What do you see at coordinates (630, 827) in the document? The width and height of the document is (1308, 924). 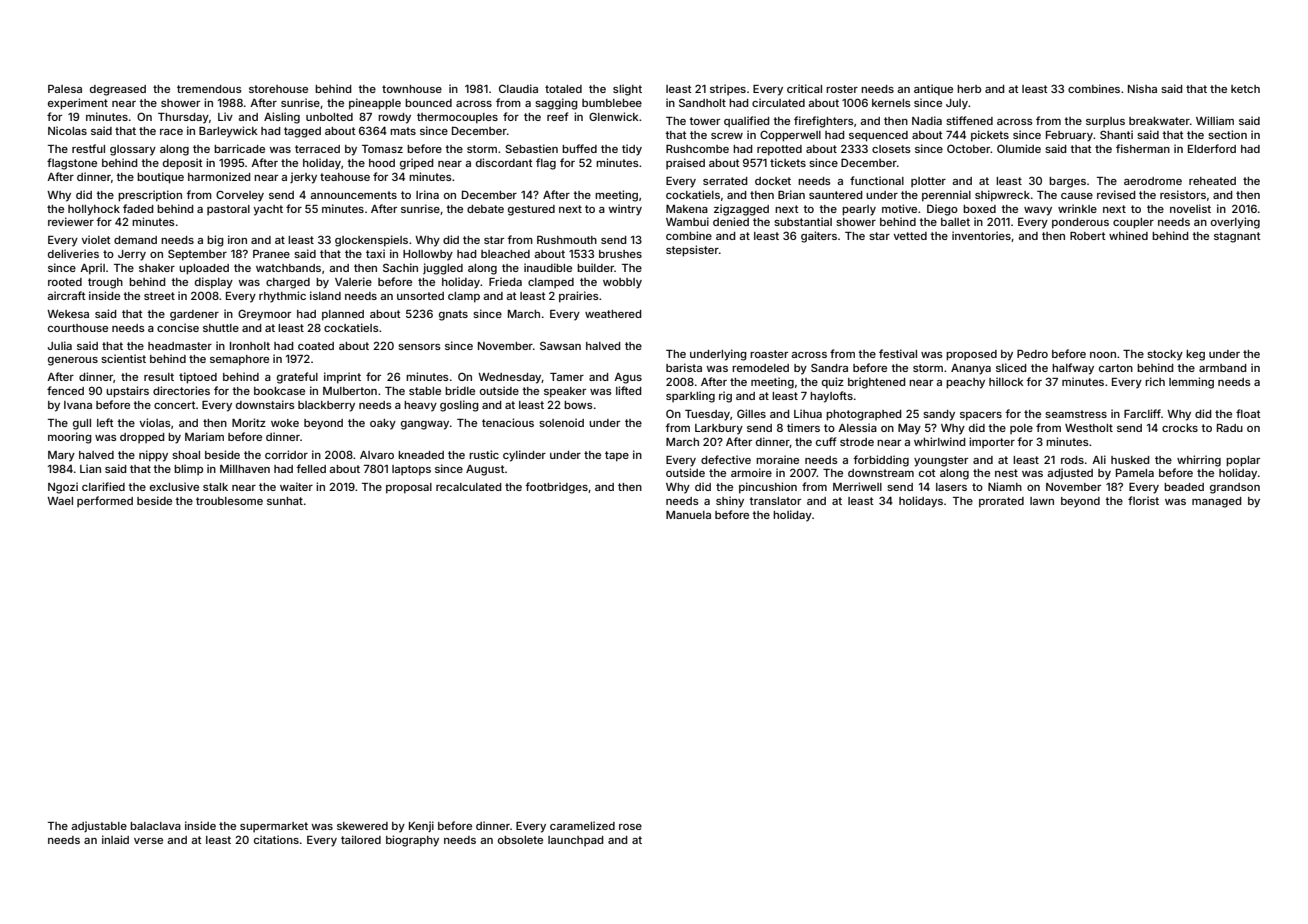 I see `rose` at bounding box center [630, 827].
